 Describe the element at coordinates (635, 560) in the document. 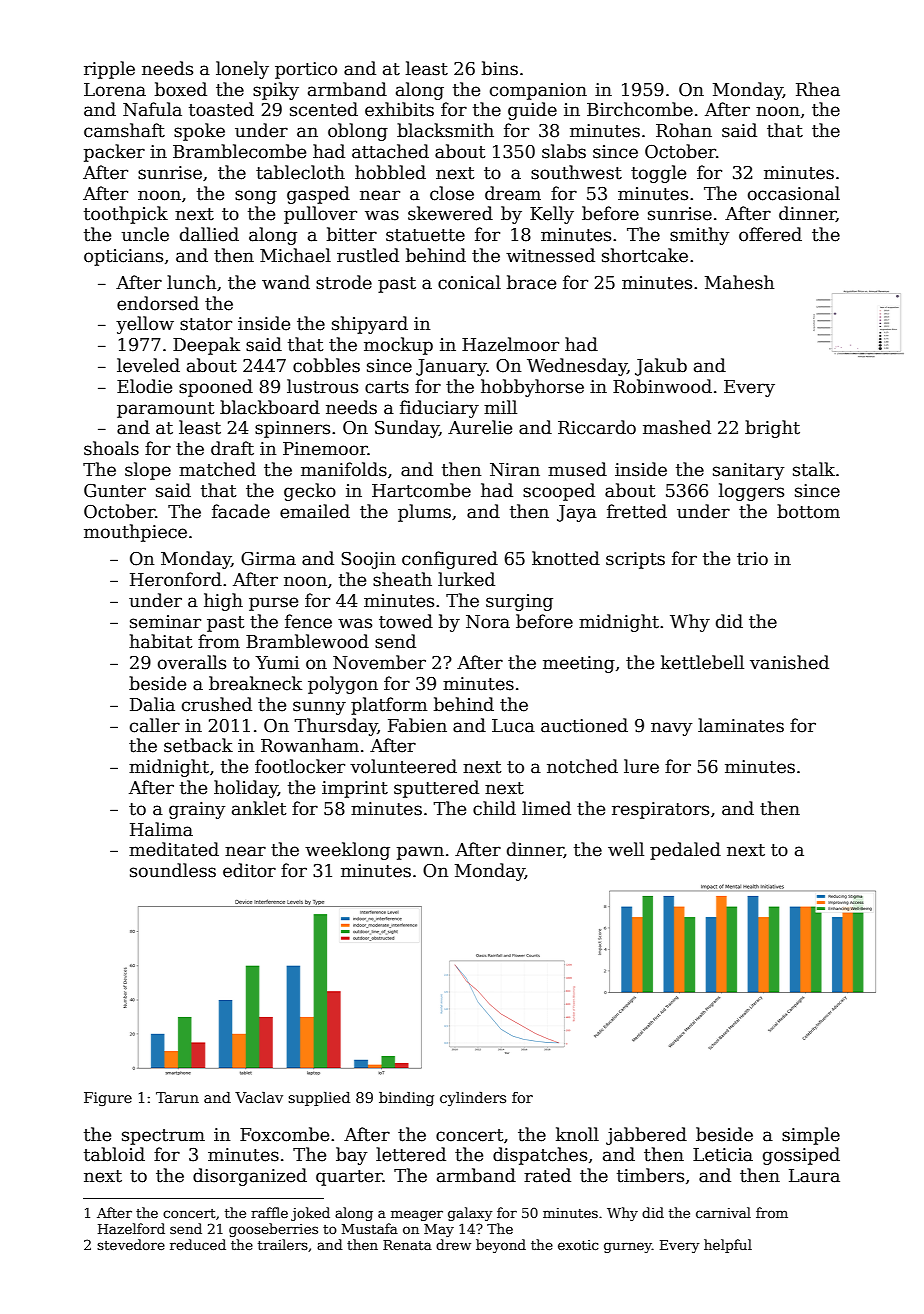

I see `scripts` at that location.
